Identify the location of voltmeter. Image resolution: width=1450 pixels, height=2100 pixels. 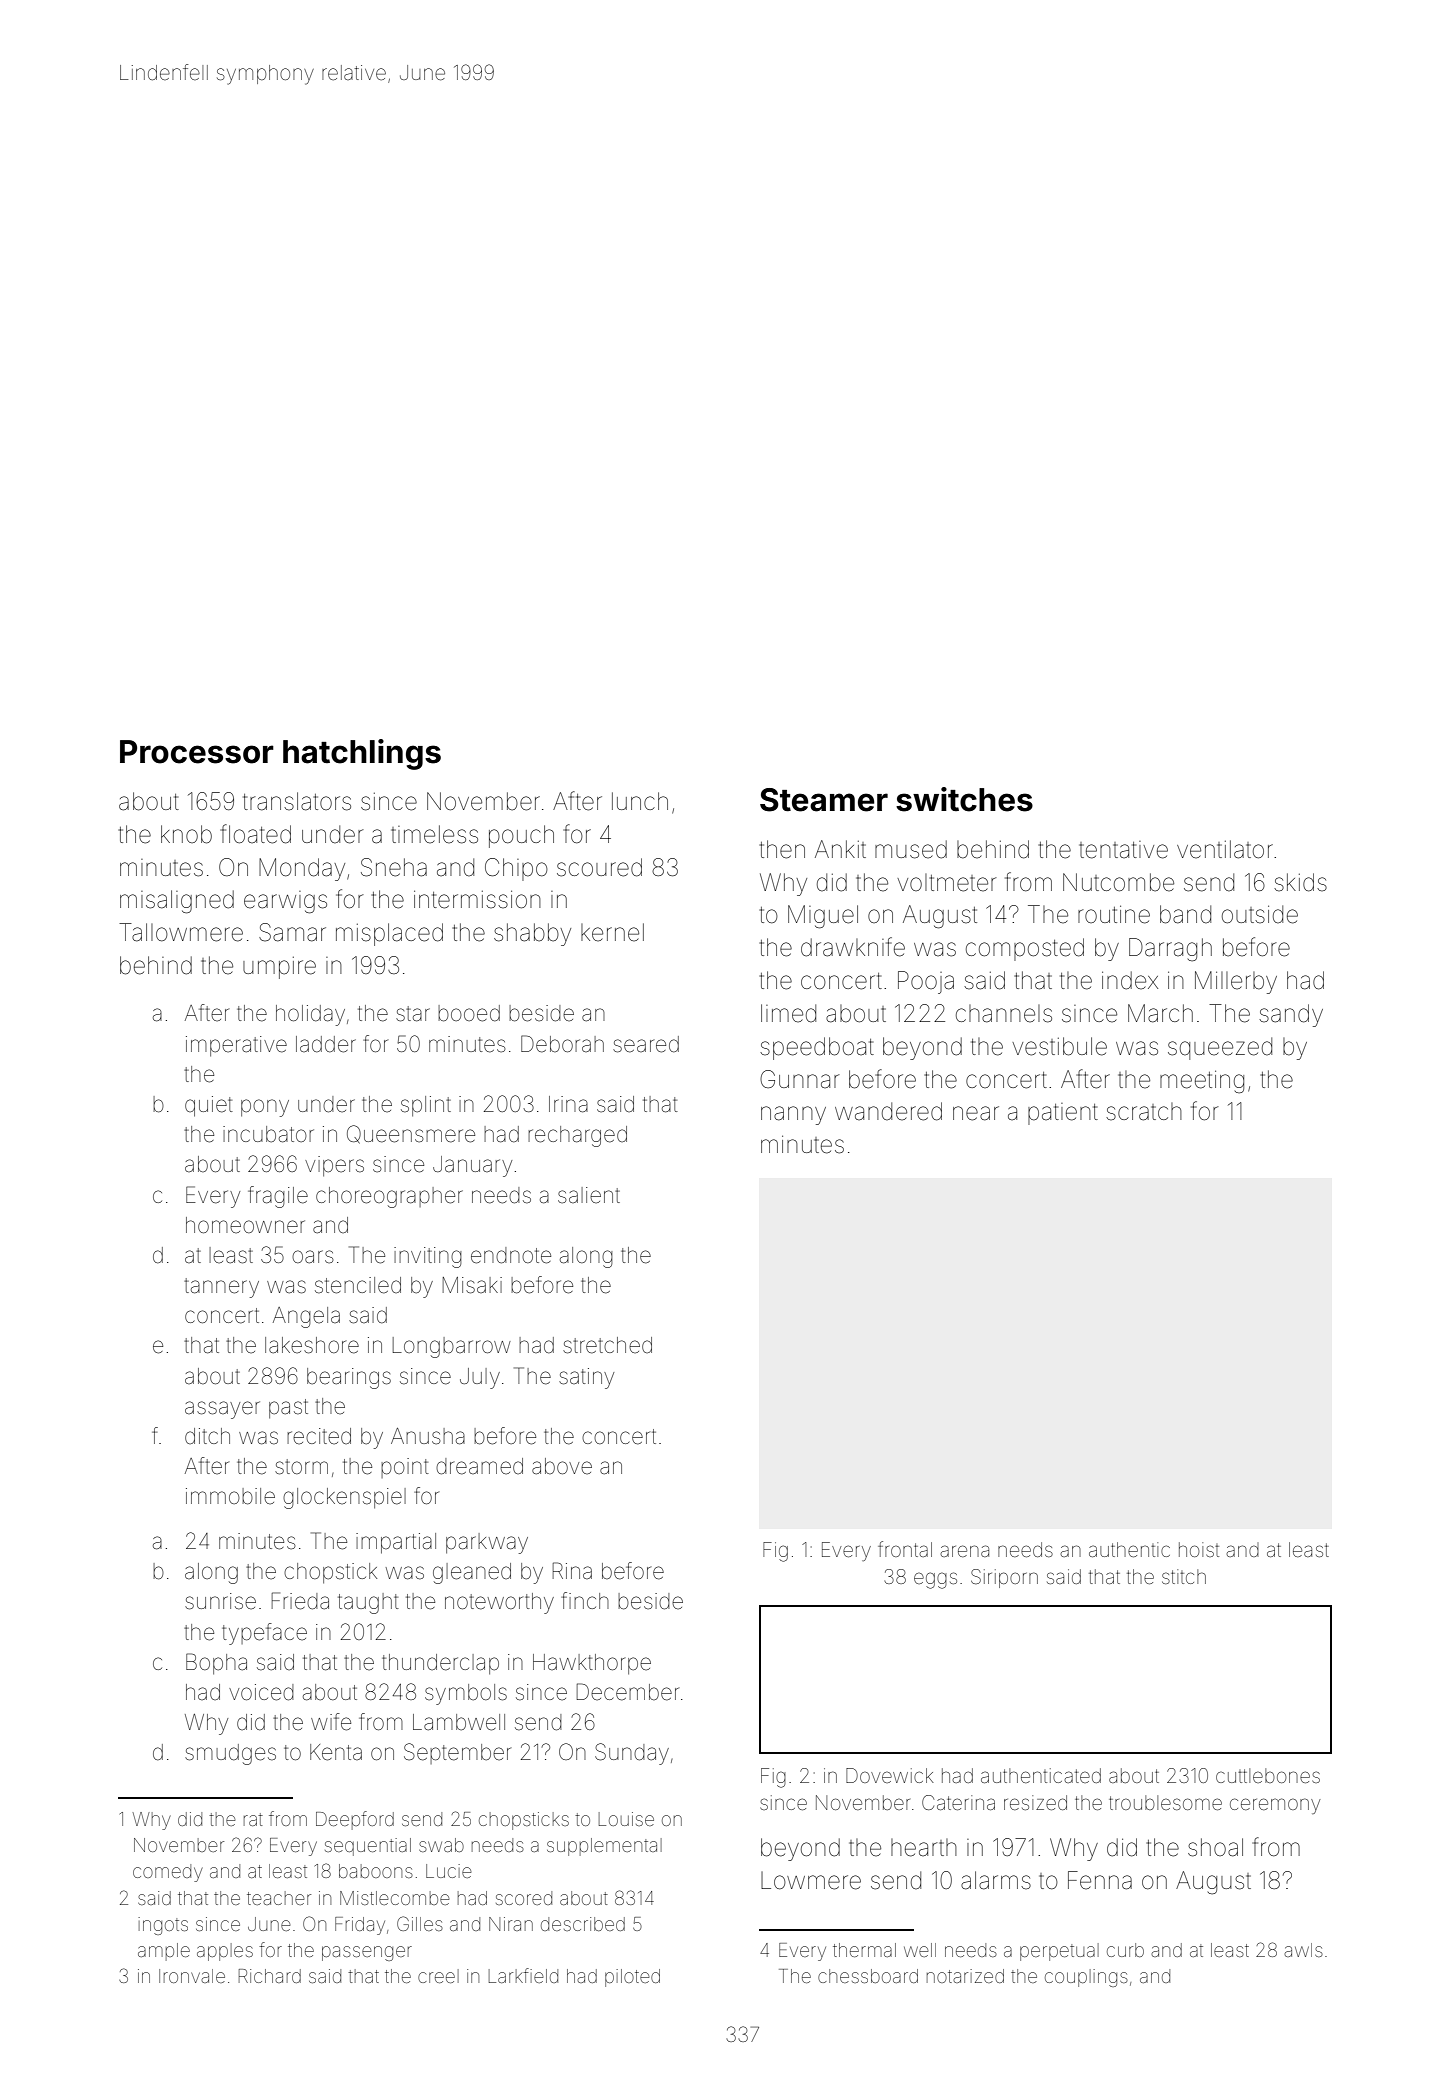
(947, 883).
